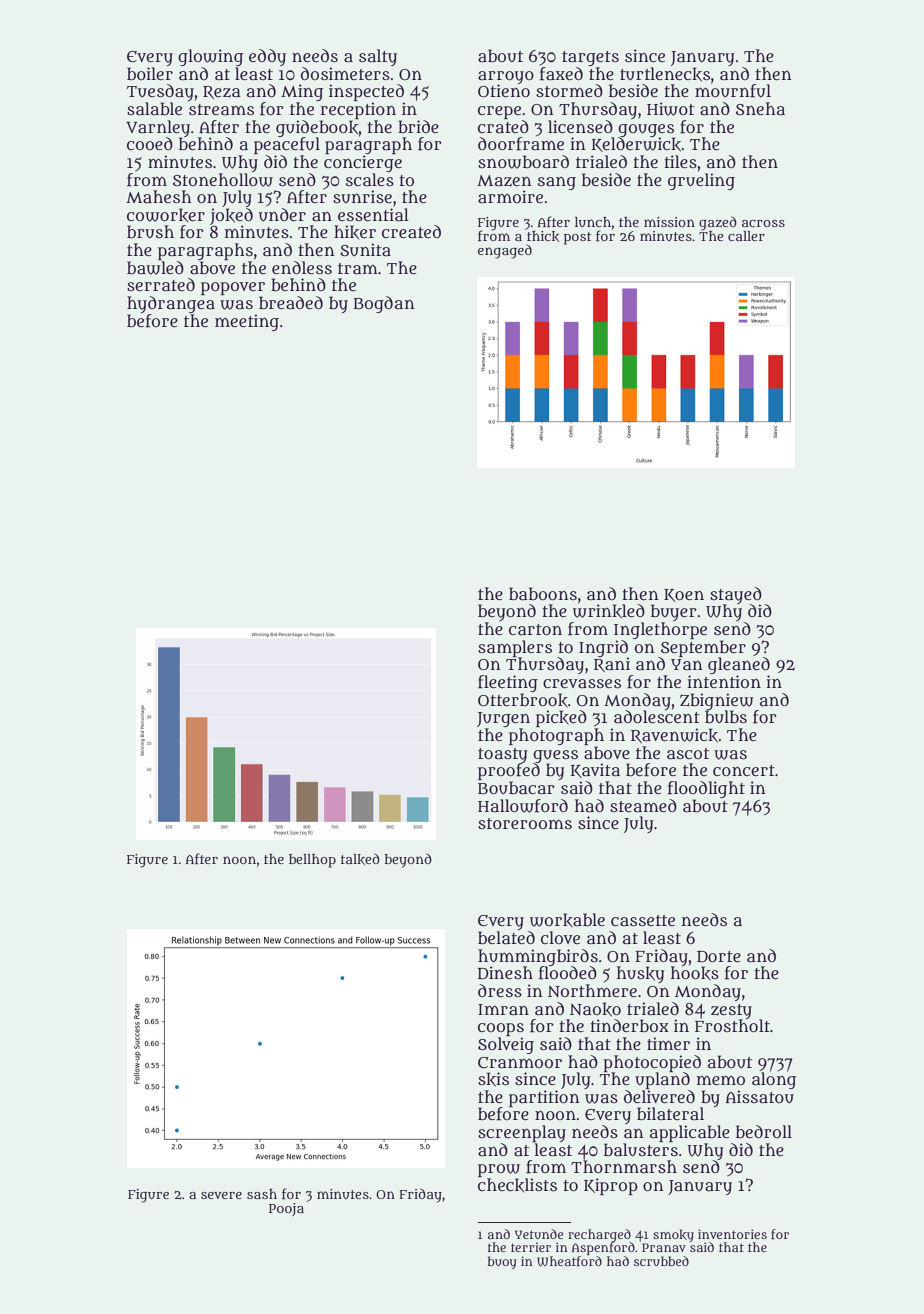  What do you see at coordinates (312, 861) in the screenshot?
I see `bellhop` at bounding box center [312, 861].
